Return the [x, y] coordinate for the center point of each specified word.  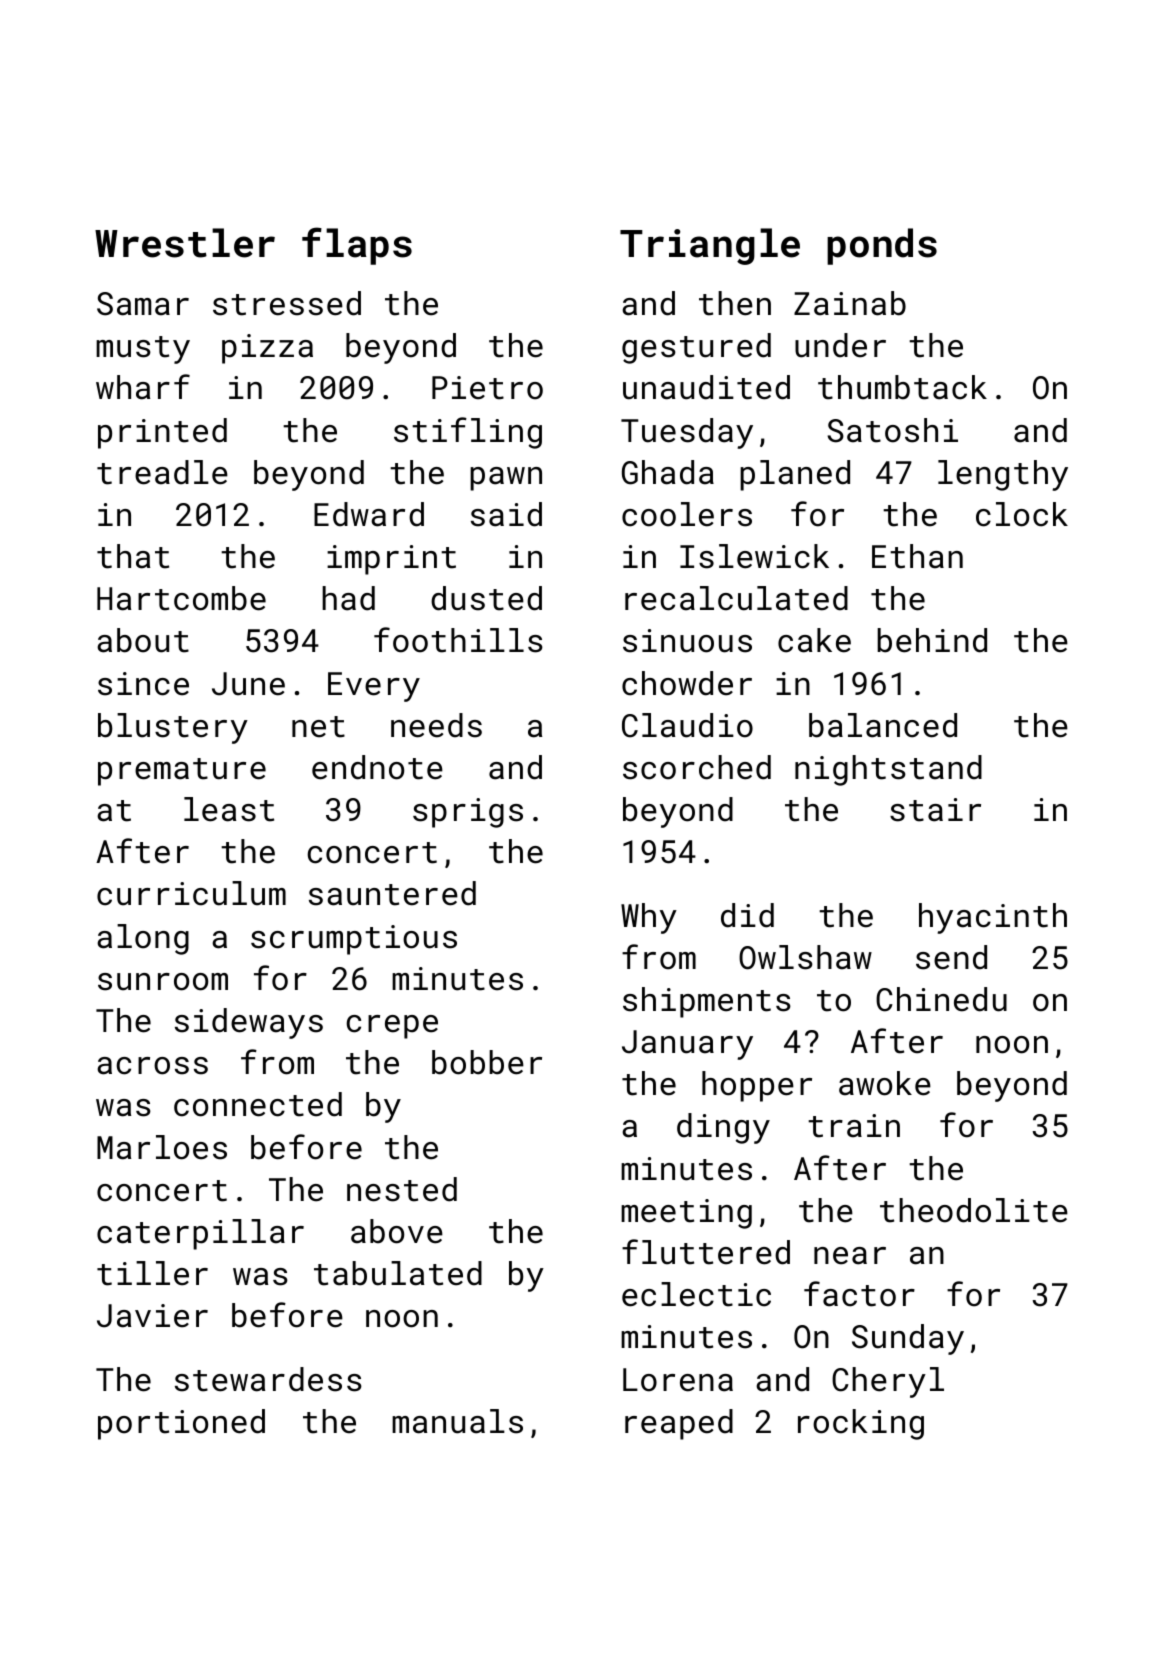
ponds [882, 246]
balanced [883, 725]
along [143, 939]
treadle [162, 472]
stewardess [268, 1379]
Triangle [710, 246]
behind [932, 640]
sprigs [468, 813]
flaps [357, 246]
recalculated [736, 598]
